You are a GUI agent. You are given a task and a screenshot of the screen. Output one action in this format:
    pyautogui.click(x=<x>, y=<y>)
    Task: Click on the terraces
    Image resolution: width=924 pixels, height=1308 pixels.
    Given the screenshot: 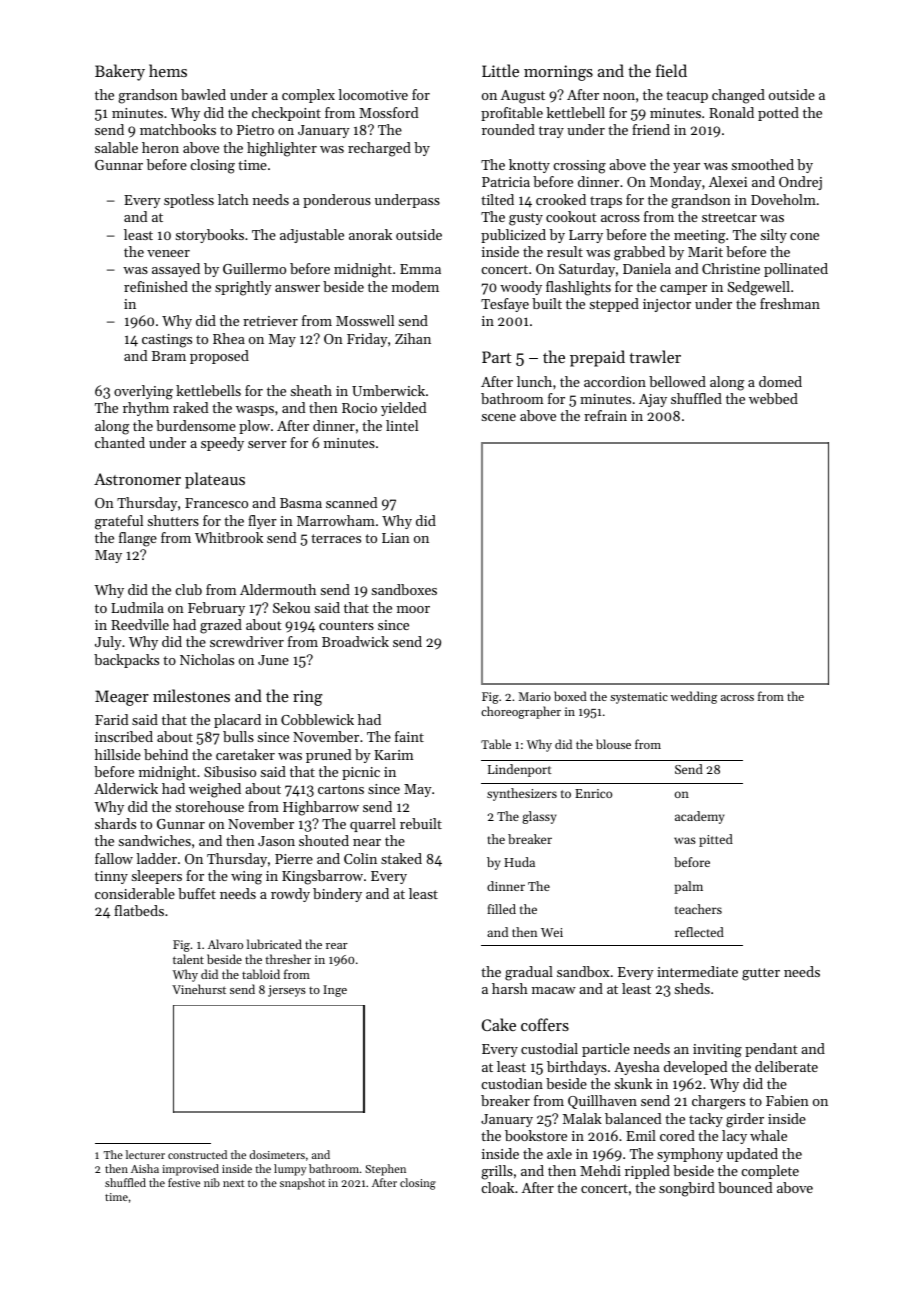 What is the action you would take?
    pyautogui.click(x=336, y=538)
